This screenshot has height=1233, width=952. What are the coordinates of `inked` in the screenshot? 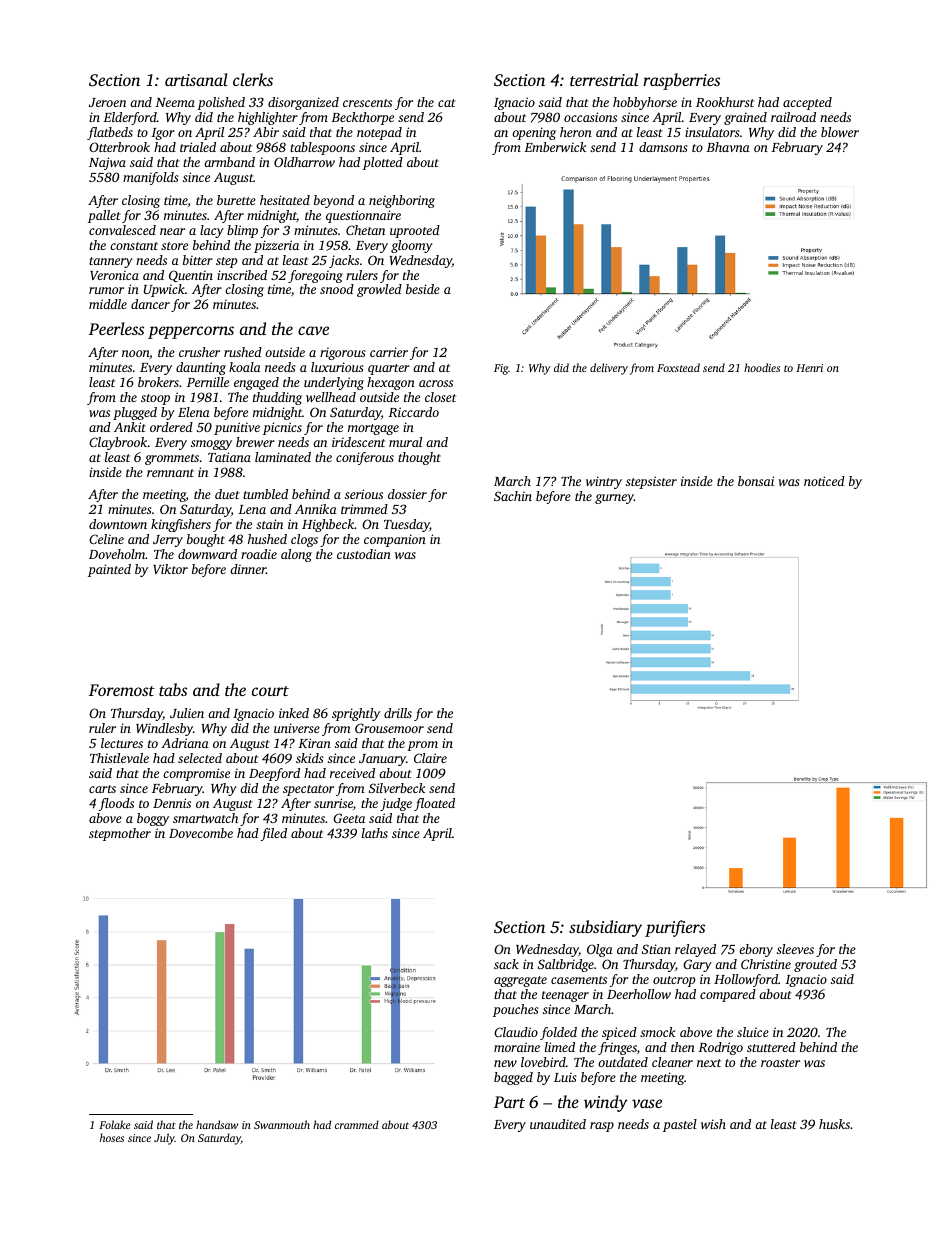 It's located at (294, 713).
